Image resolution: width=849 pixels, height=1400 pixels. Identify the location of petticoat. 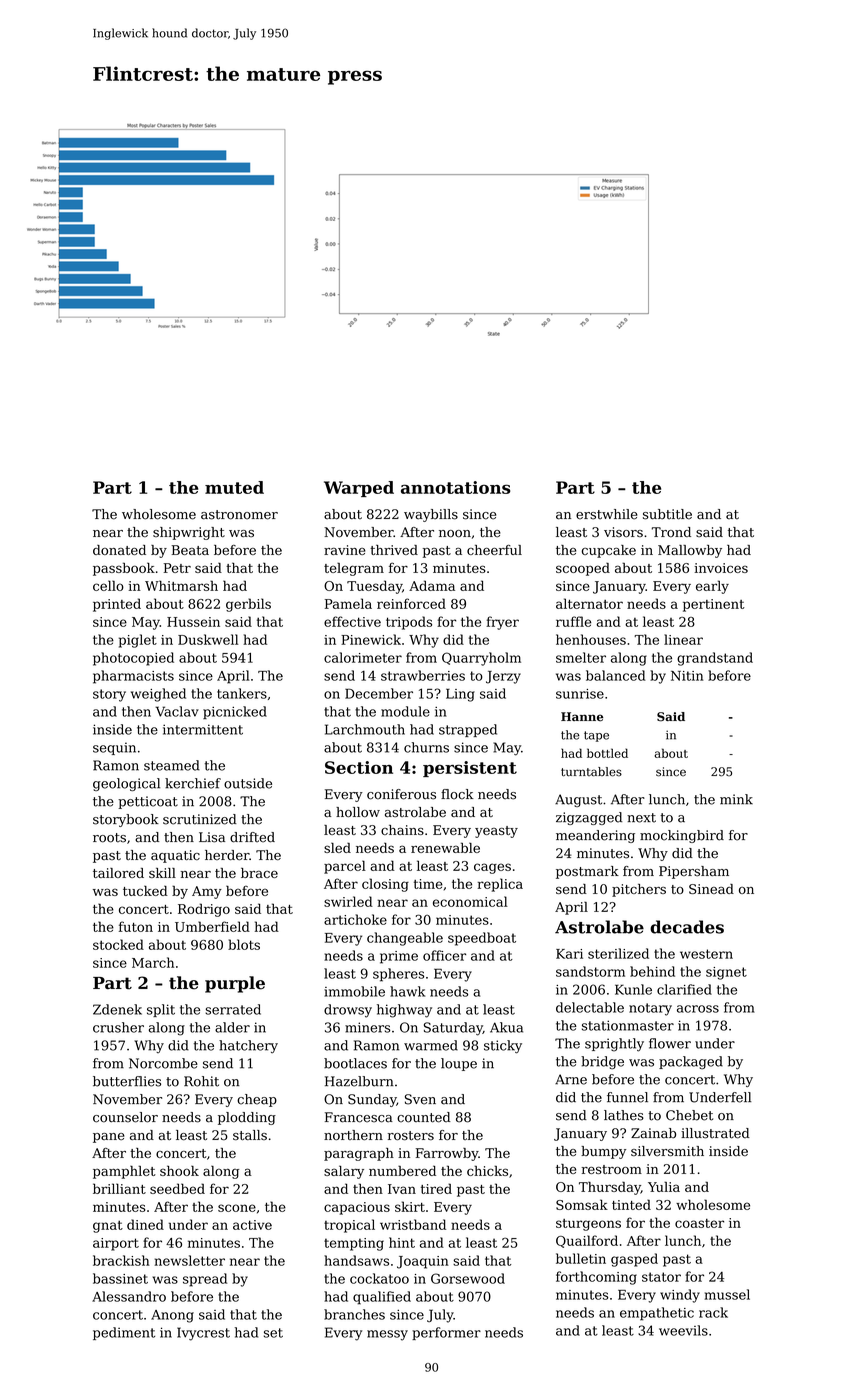
(148, 802).
